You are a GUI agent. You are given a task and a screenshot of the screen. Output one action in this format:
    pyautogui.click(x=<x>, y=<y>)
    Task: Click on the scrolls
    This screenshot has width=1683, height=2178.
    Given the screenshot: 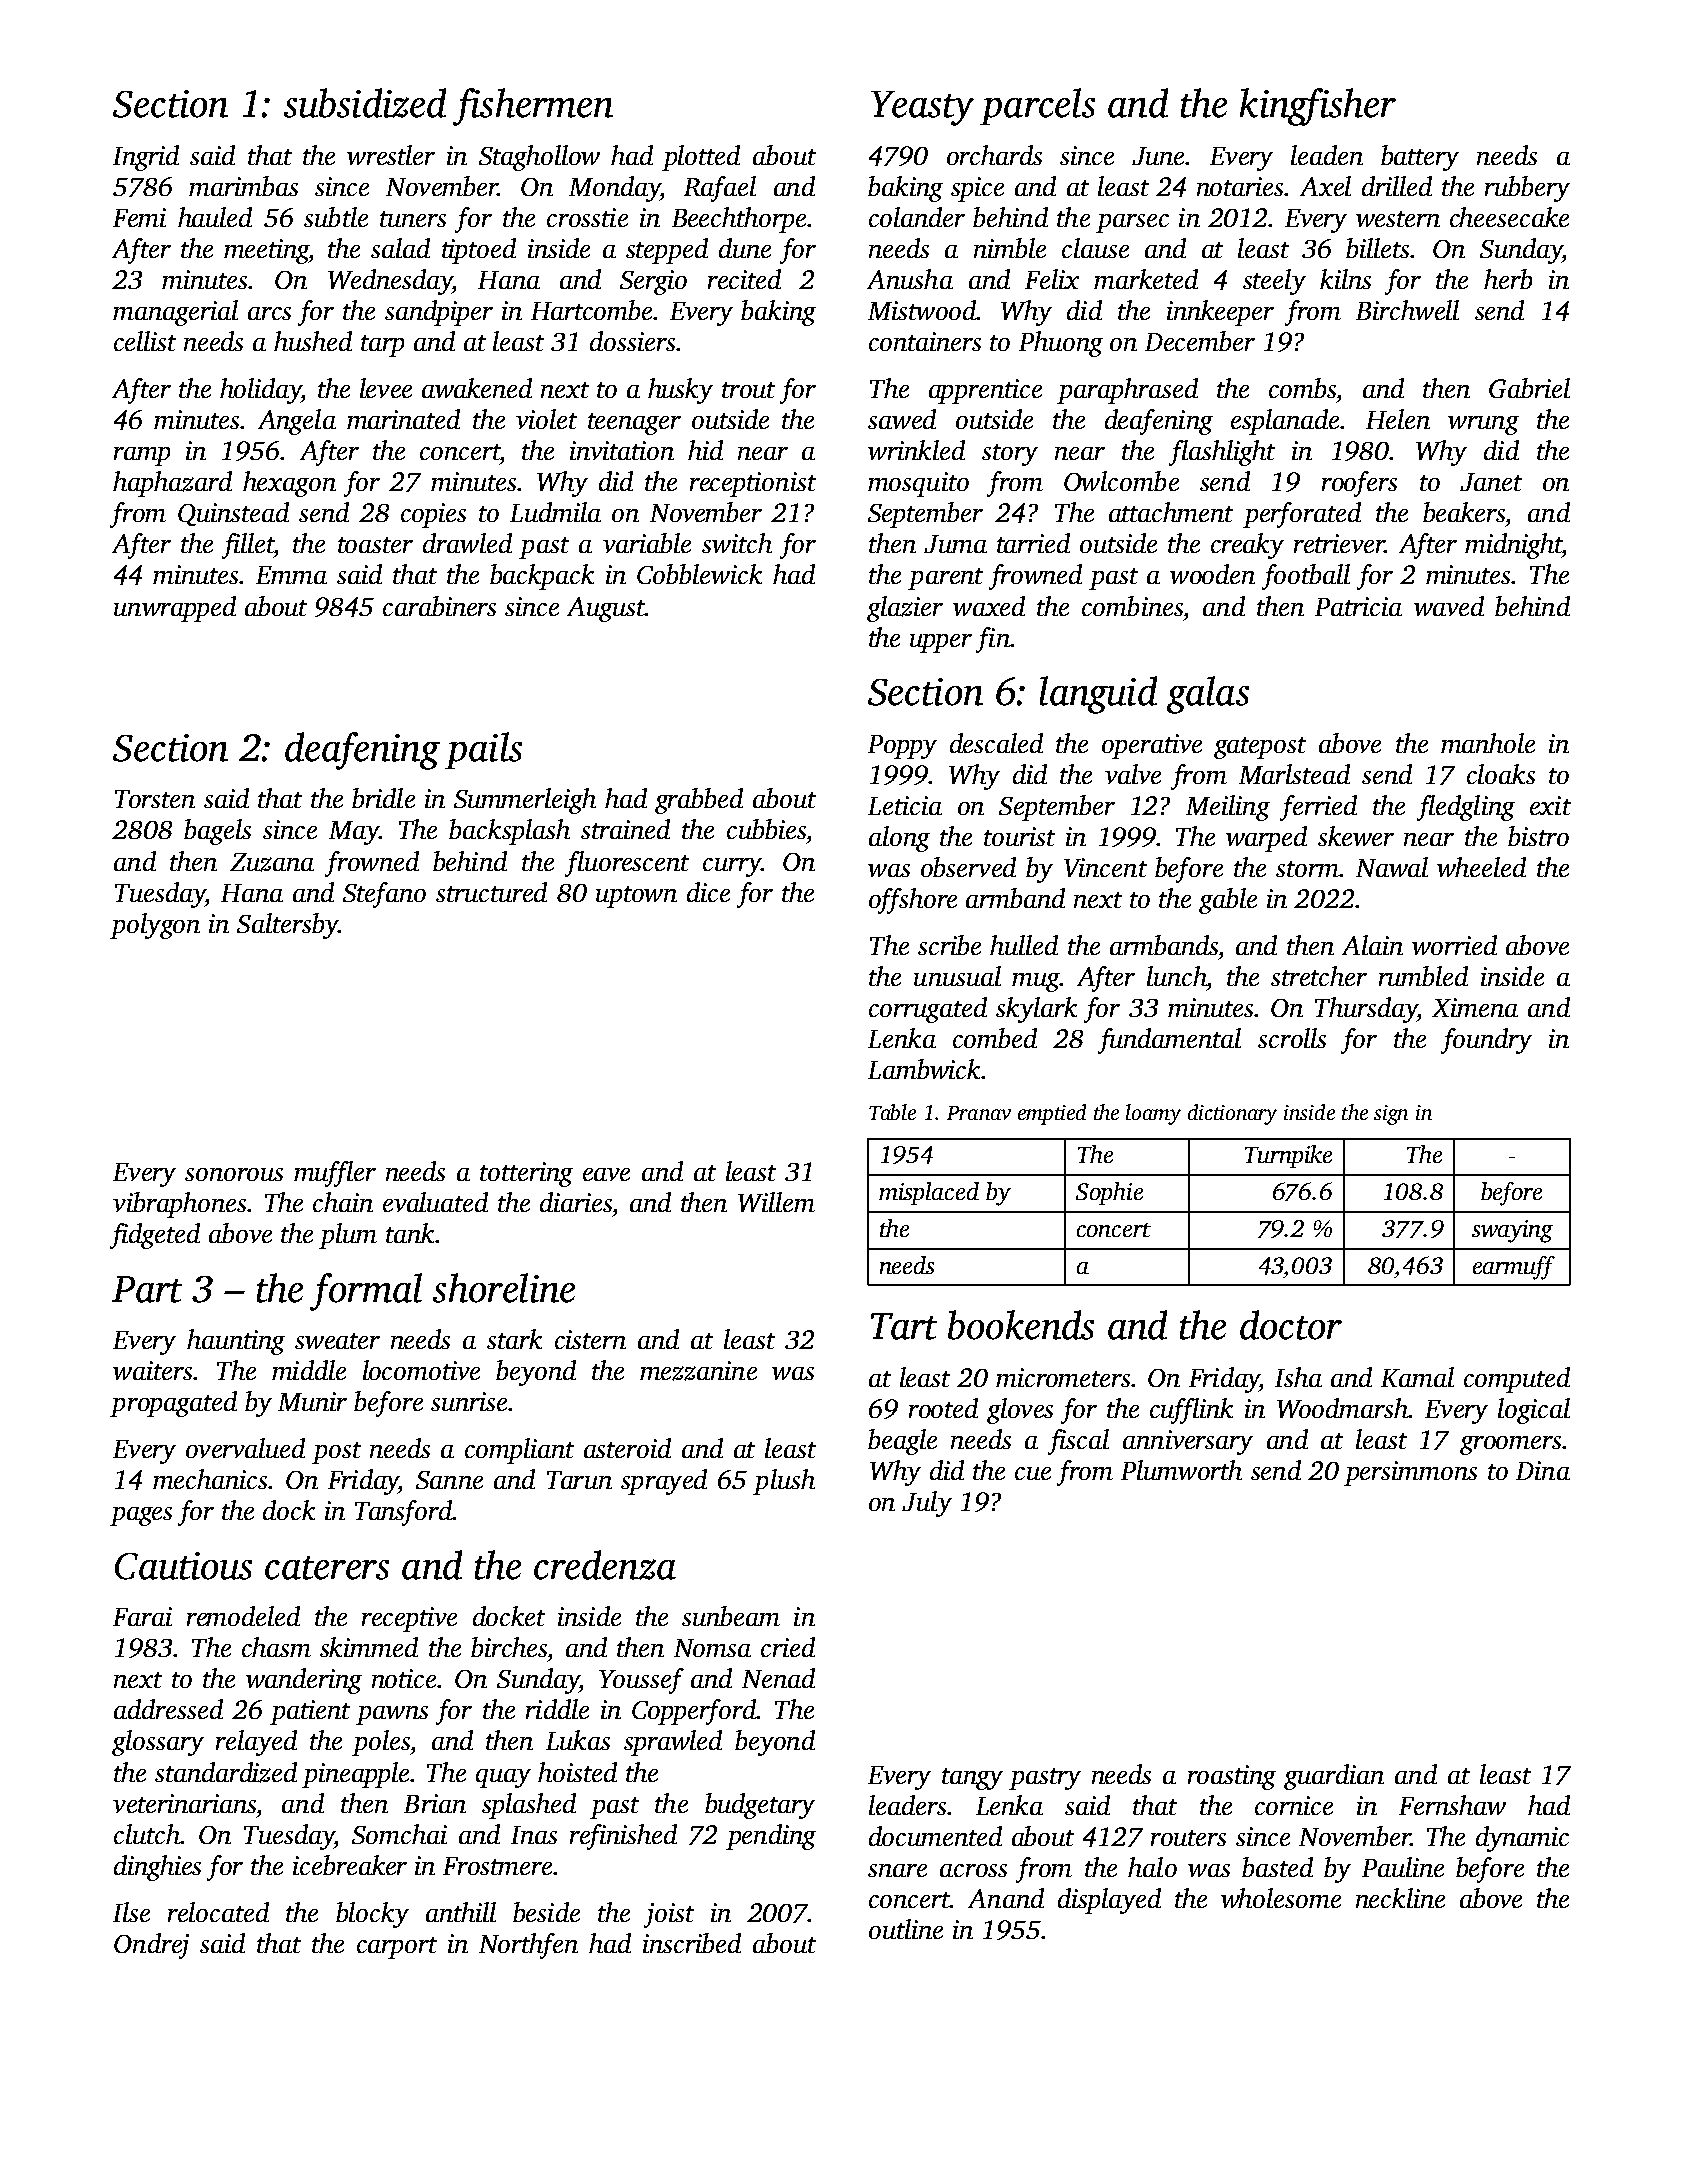 What is the action you would take?
    pyautogui.click(x=1292, y=1038)
